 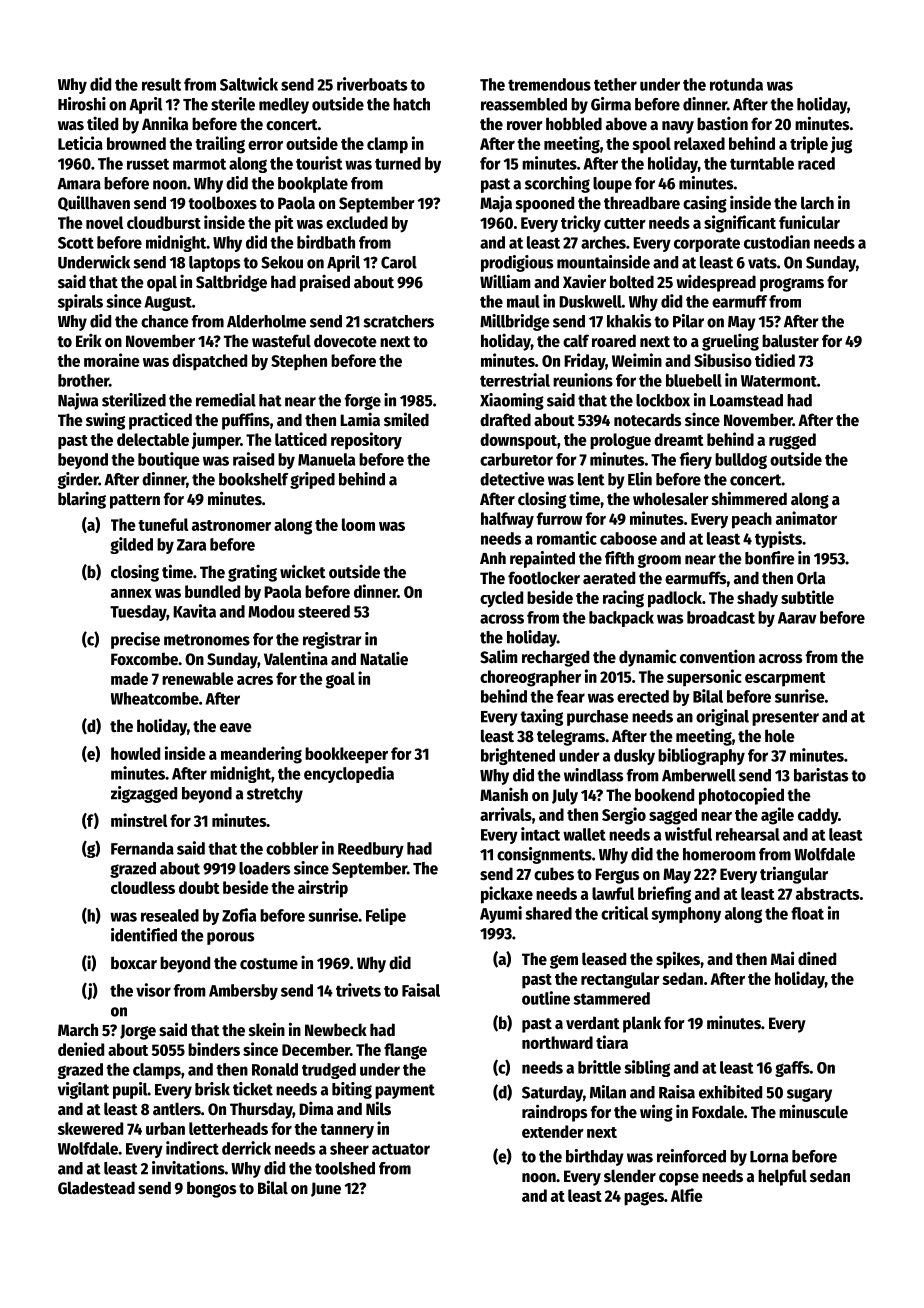 What do you see at coordinates (246, 421) in the image?
I see `puffins` at bounding box center [246, 421].
